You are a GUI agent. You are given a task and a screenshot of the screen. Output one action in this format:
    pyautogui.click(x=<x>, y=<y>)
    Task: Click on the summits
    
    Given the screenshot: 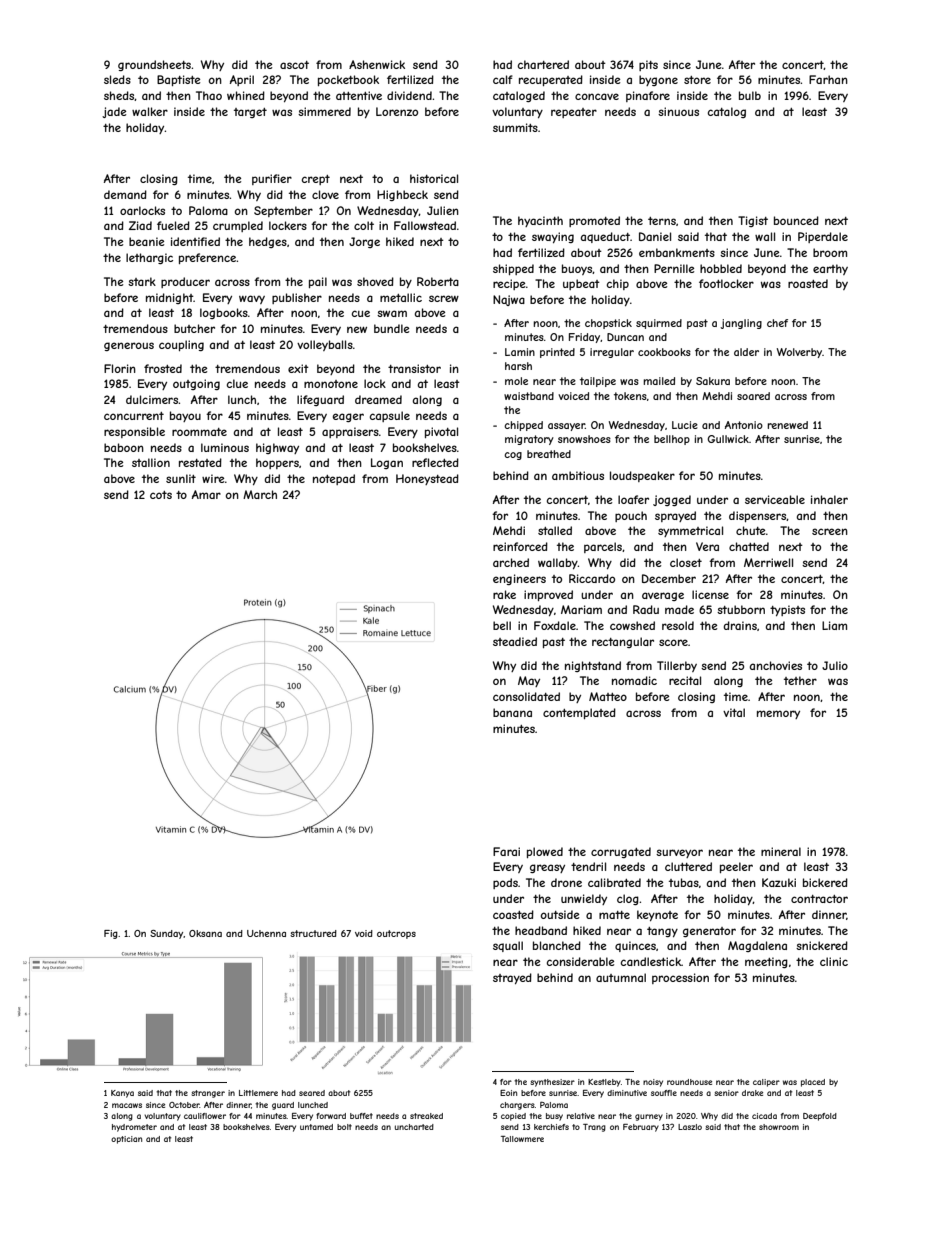 What is the action you would take?
    pyautogui.click(x=515, y=127)
